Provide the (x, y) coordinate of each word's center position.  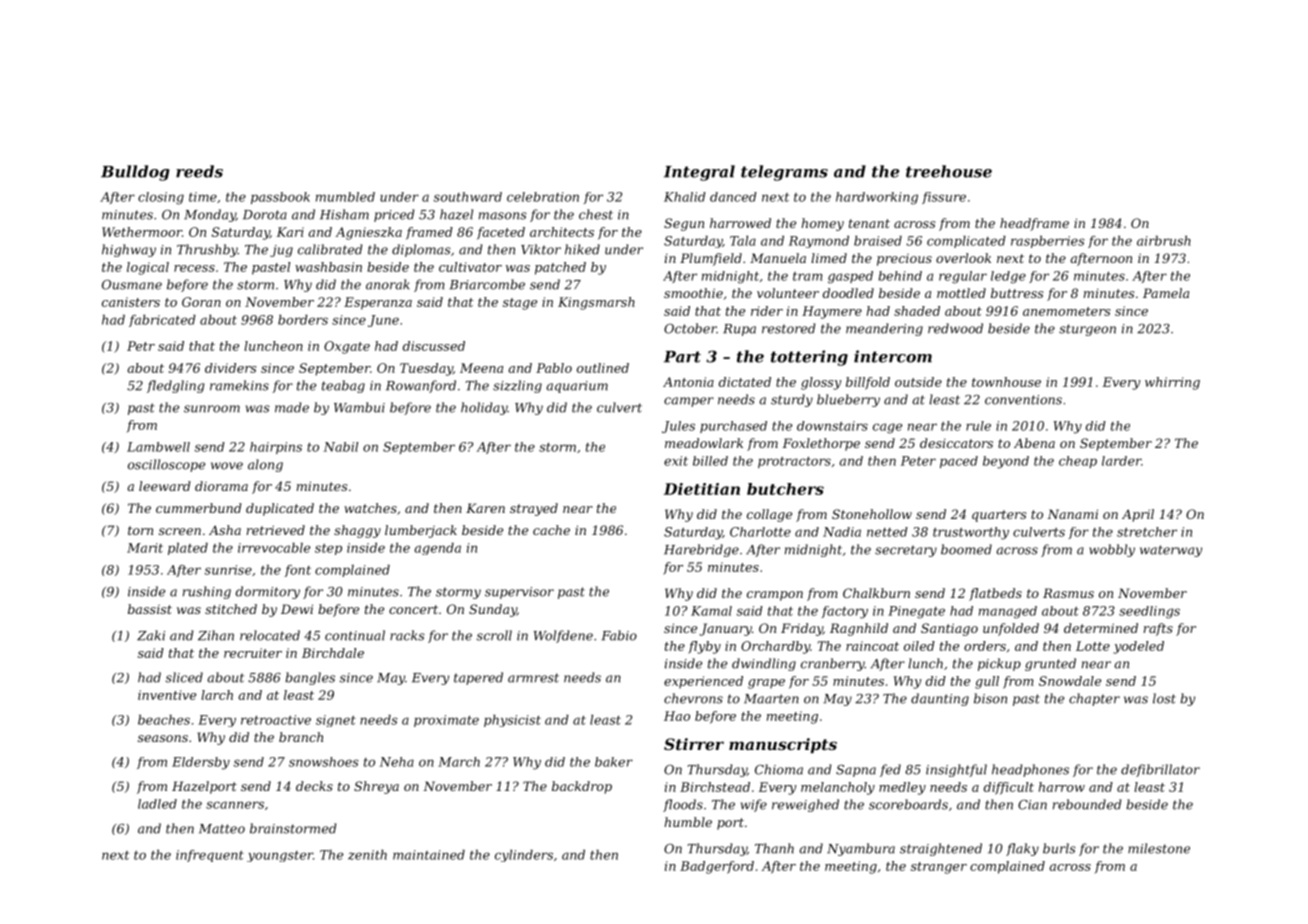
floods (683, 805)
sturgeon (1087, 330)
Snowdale (1070, 681)
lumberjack (421, 531)
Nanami (1072, 514)
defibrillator (1160, 770)
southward (468, 197)
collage (769, 515)
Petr (141, 346)
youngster (280, 856)
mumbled (345, 197)
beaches (164, 720)
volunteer (788, 293)
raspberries (1048, 242)
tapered (478, 678)
